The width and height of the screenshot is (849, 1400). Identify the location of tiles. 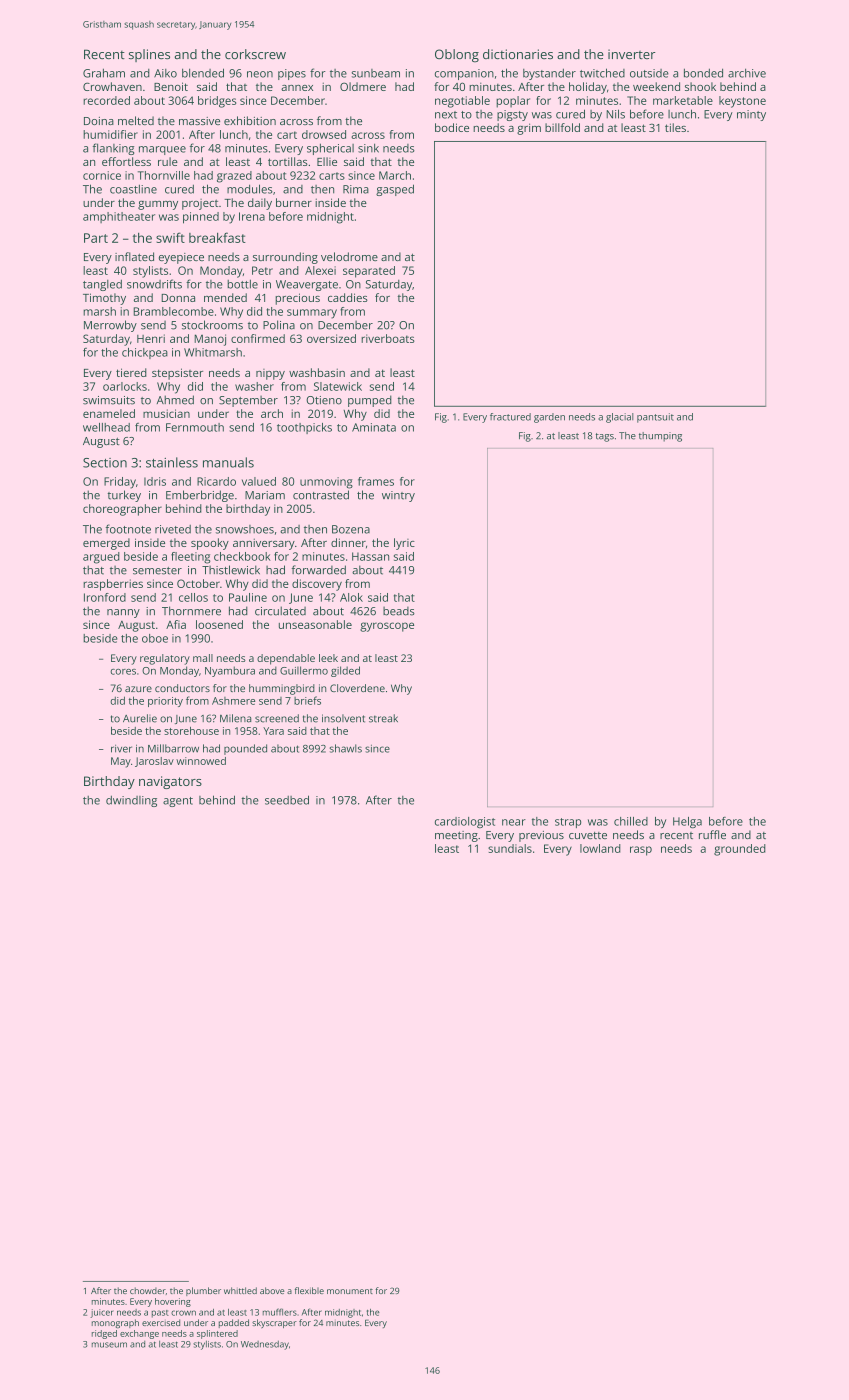
(675, 127).
